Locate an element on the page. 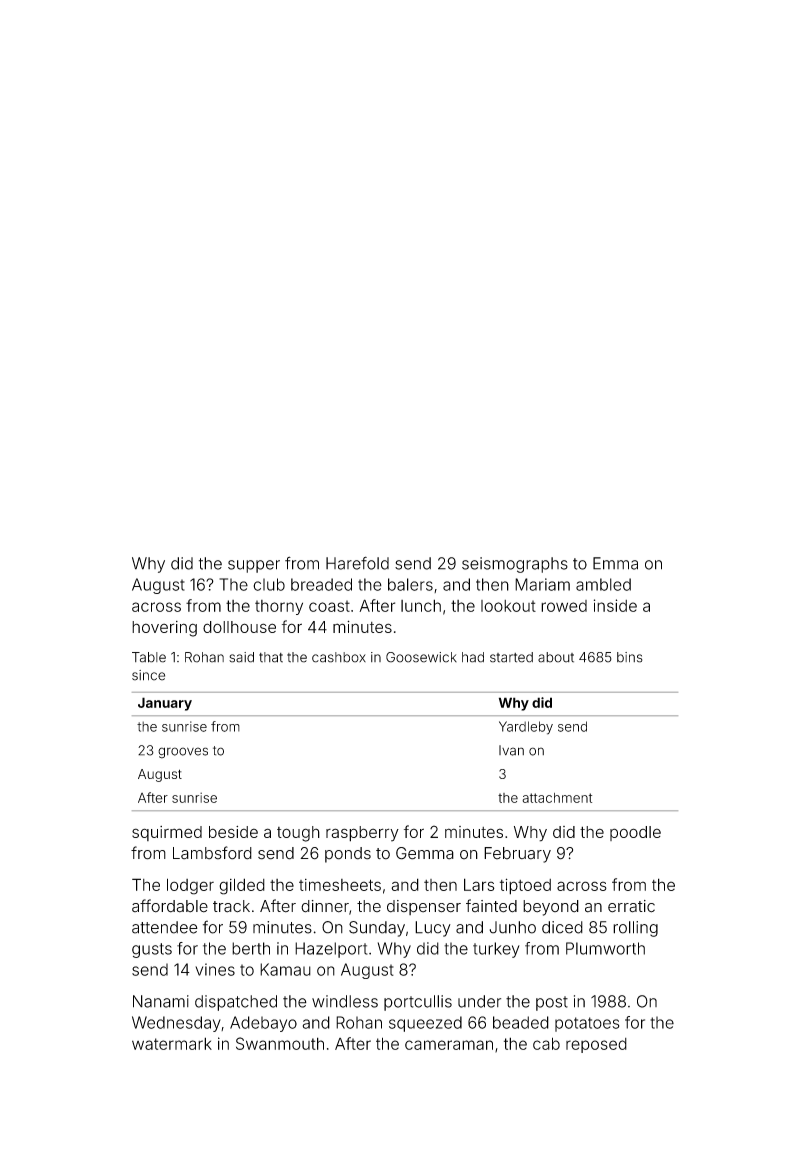 This document has height=1150, width=810. hovering is located at coordinates (164, 629).
